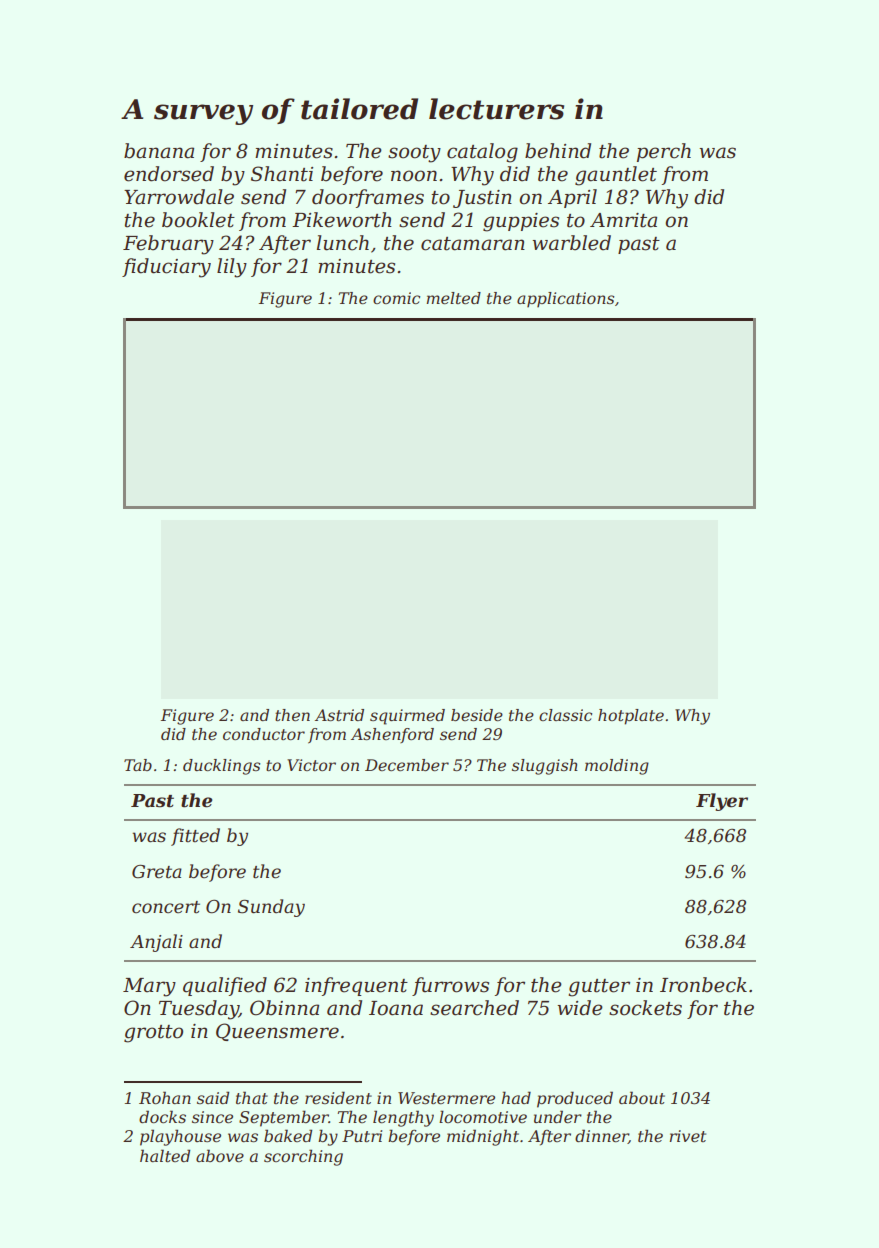  What do you see at coordinates (642, 1097) in the screenshot?
I see `about` at bounding box center [642, 1097].
